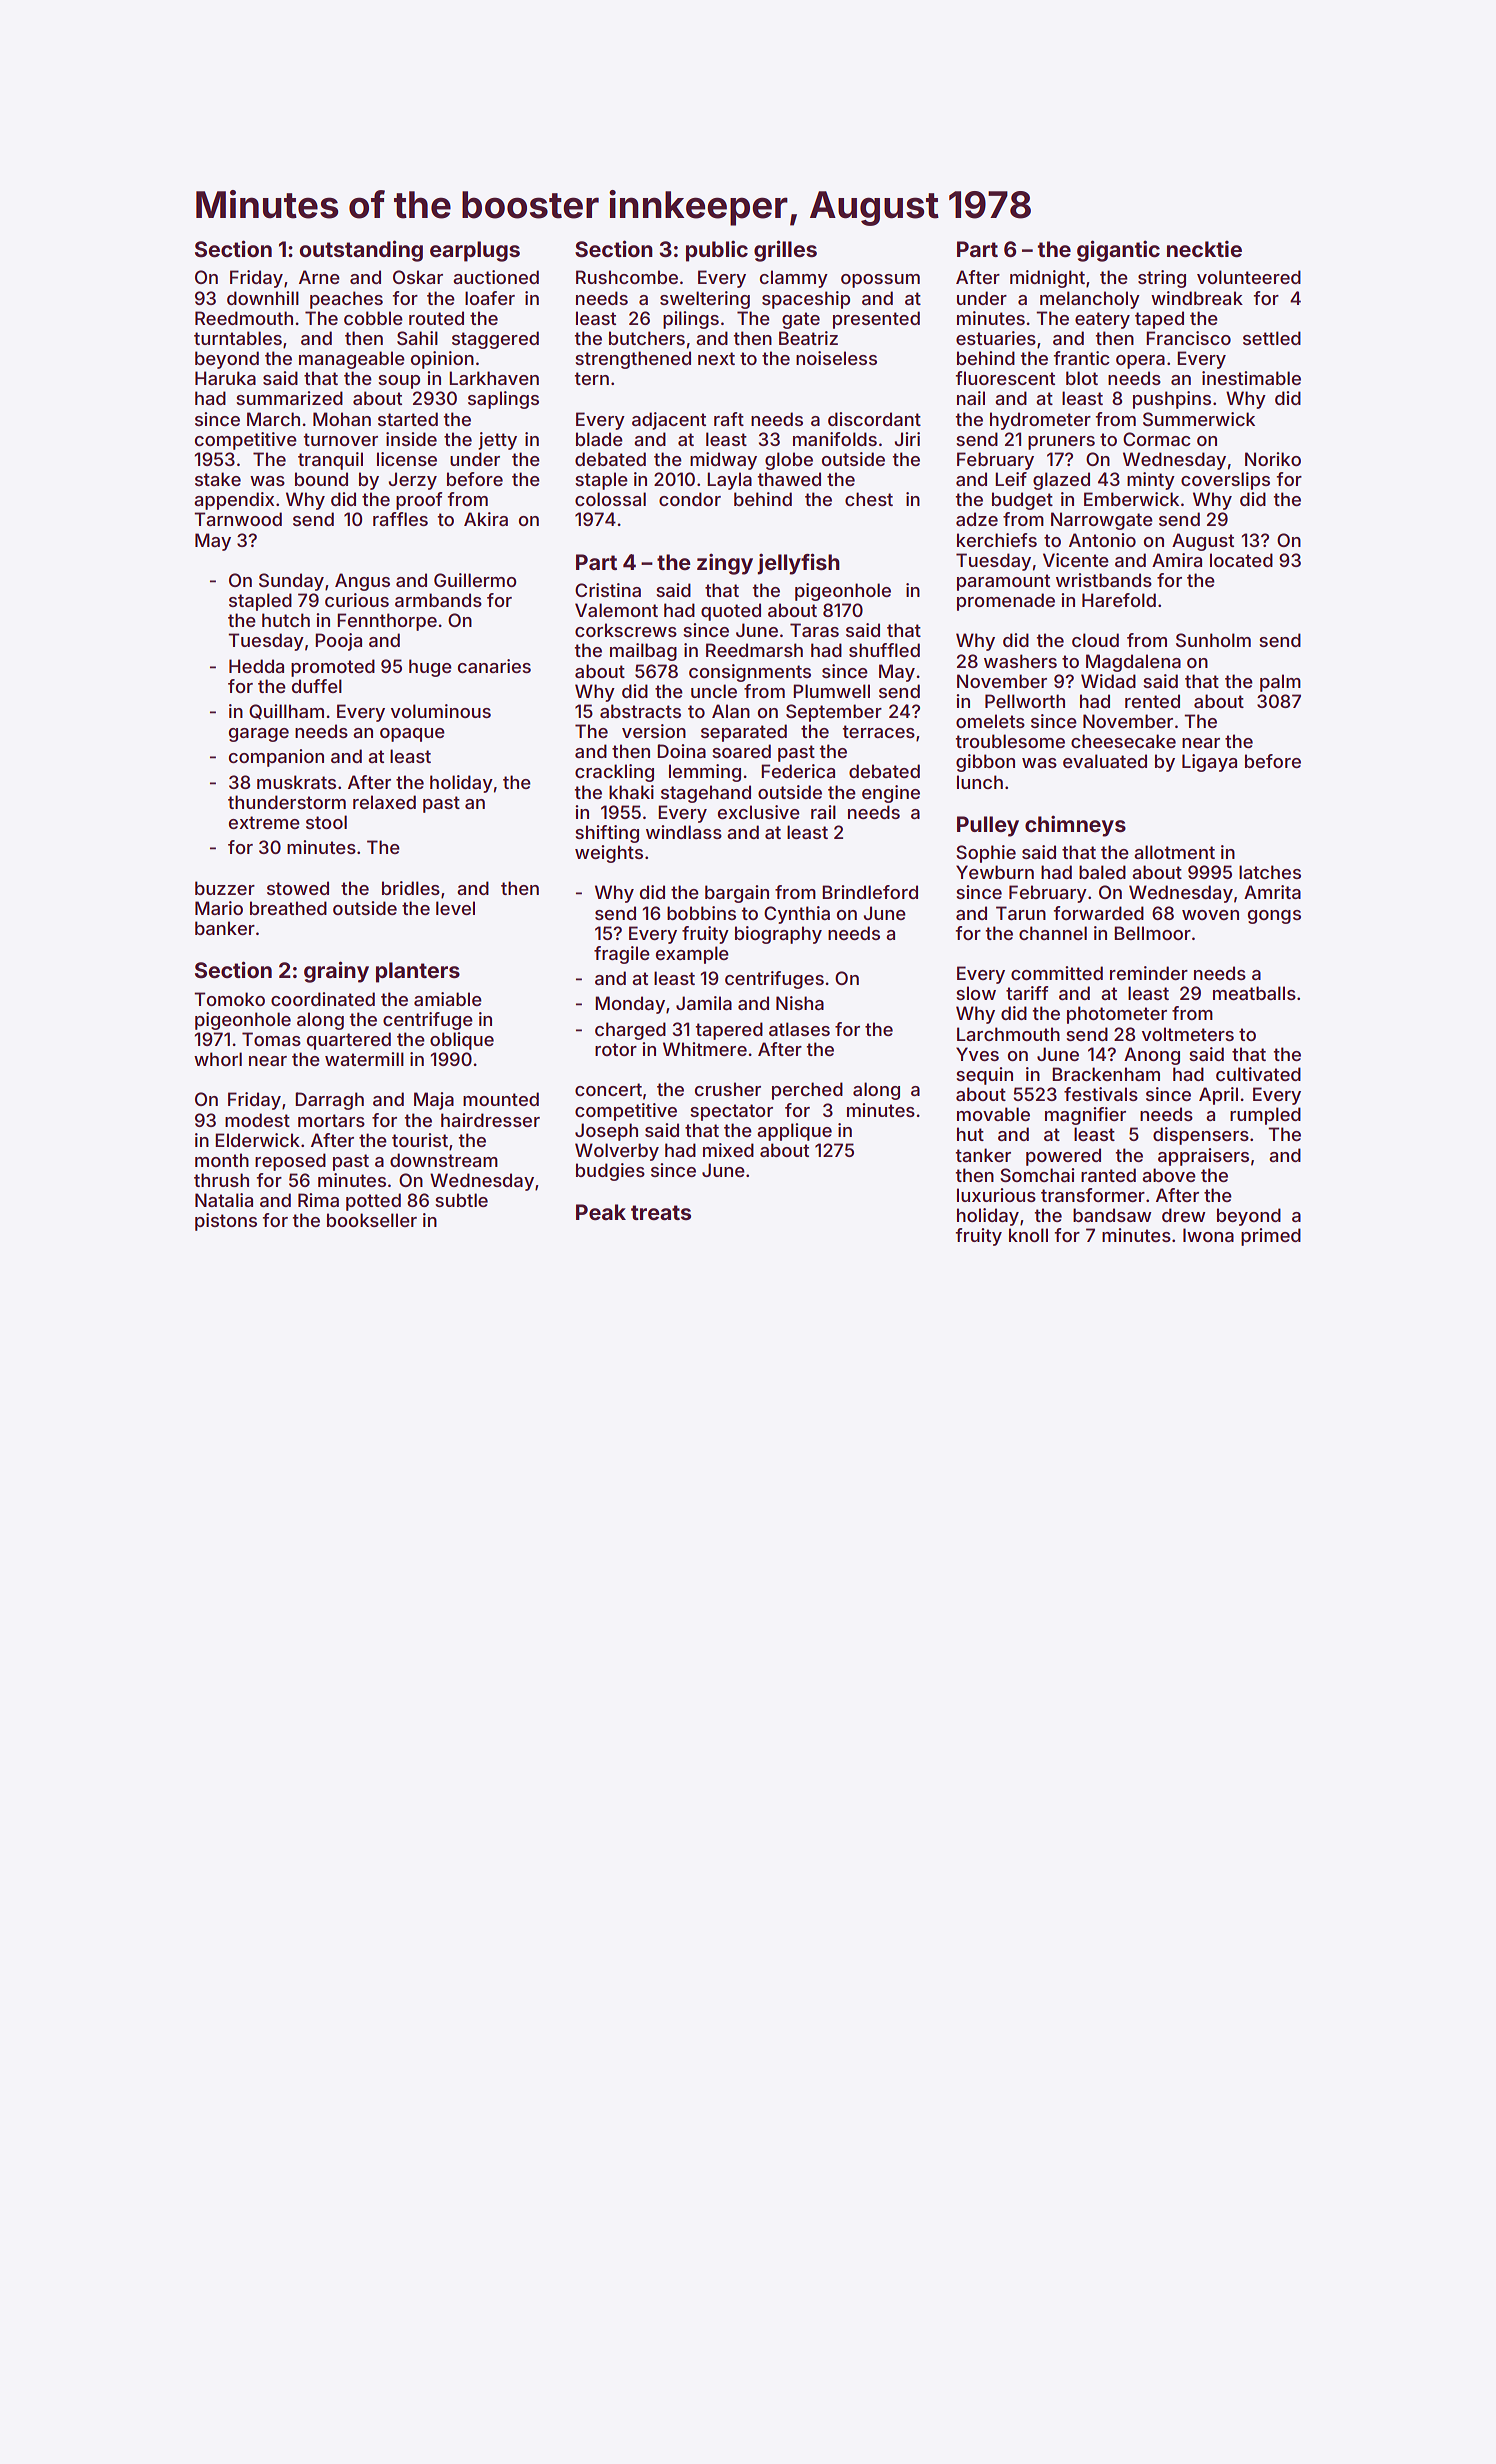  What do you see at coordinates (1272, 338) in the screenshot?
I see `settled` at bounding box center [1272, 338].
